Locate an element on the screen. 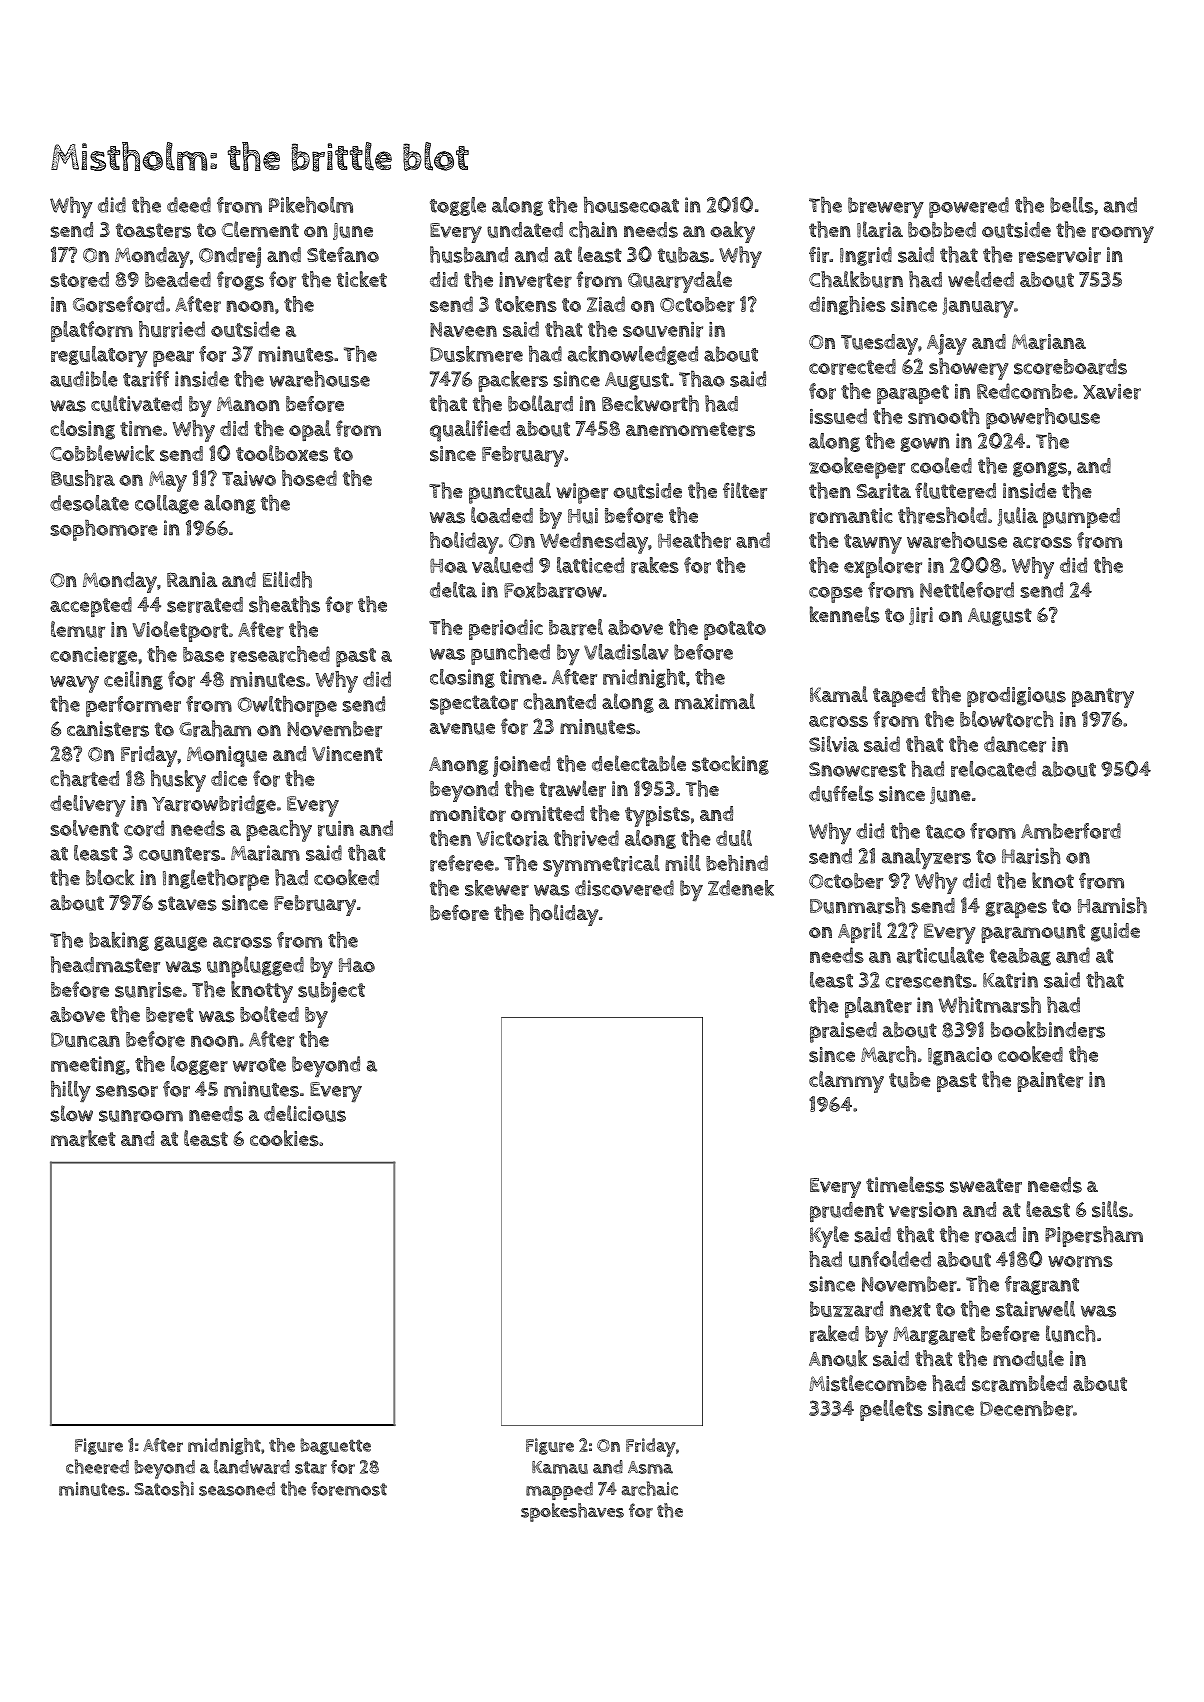 The height and width of the screenshot is (1702, 1204). articulate is located at coordinates (940, 955).
